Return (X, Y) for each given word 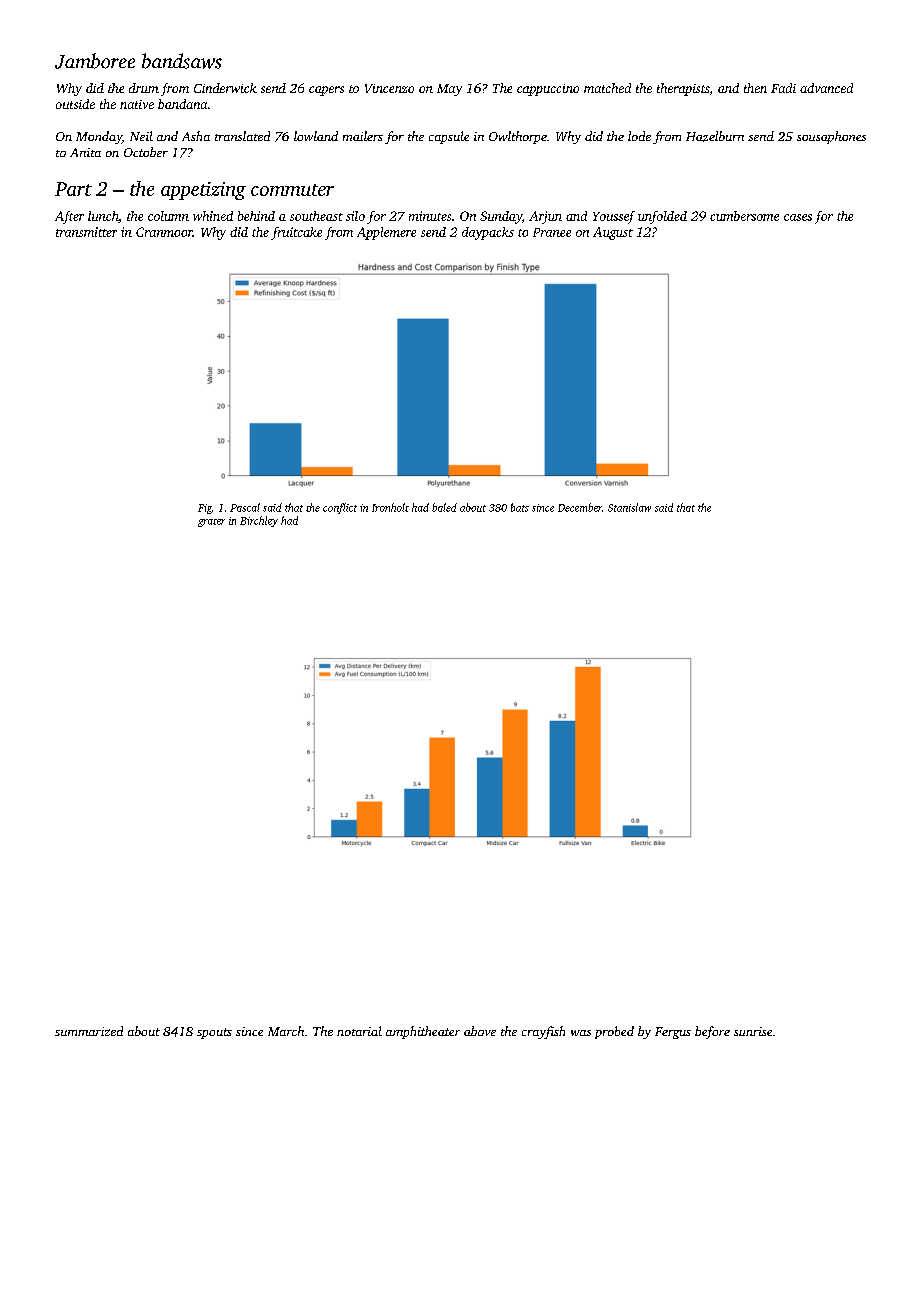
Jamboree (95, 61)
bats (520, 507)
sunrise (753, 1031)
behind (256, 216)
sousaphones (831, 137)
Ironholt (390, 507)
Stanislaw (629, 507)
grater (211, 523)
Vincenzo (389, 88)
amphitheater (423, 1032)
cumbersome (744, 216)
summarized (89, 1031)
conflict (340, 508)
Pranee (552, 232)
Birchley (259, 521)
